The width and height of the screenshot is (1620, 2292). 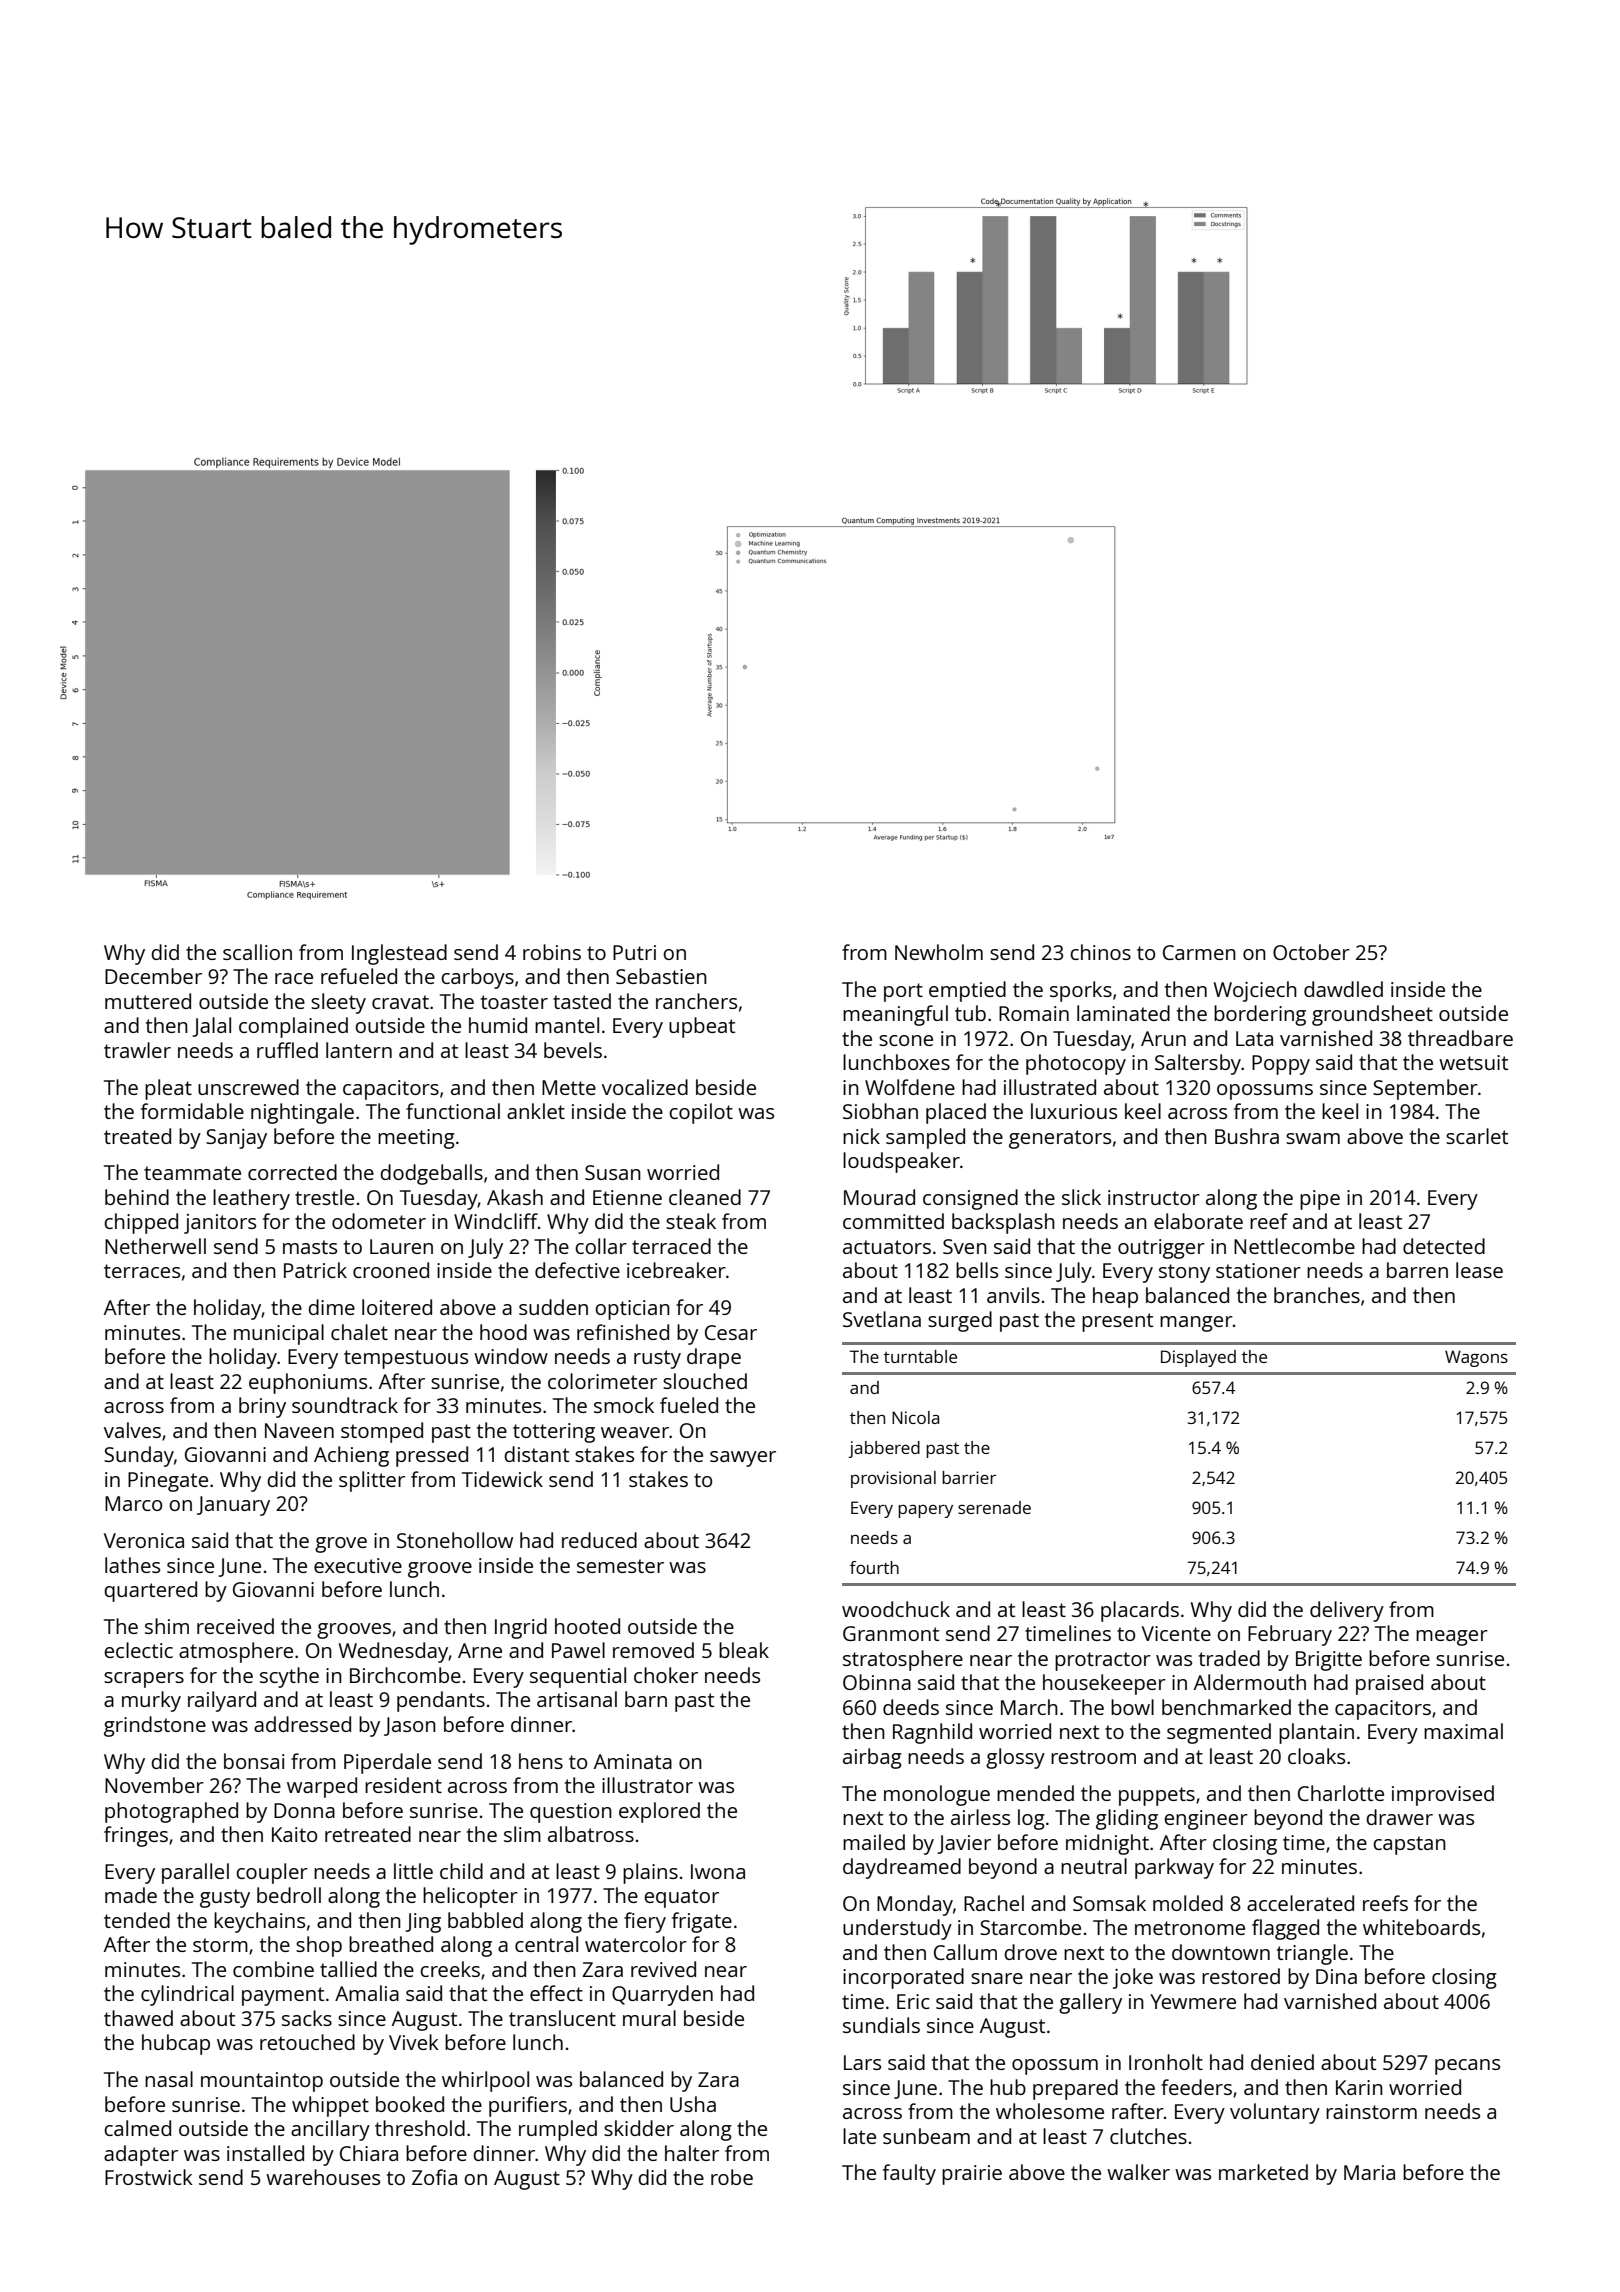 I want to click on cravat, so click(x=400, y=1002).
